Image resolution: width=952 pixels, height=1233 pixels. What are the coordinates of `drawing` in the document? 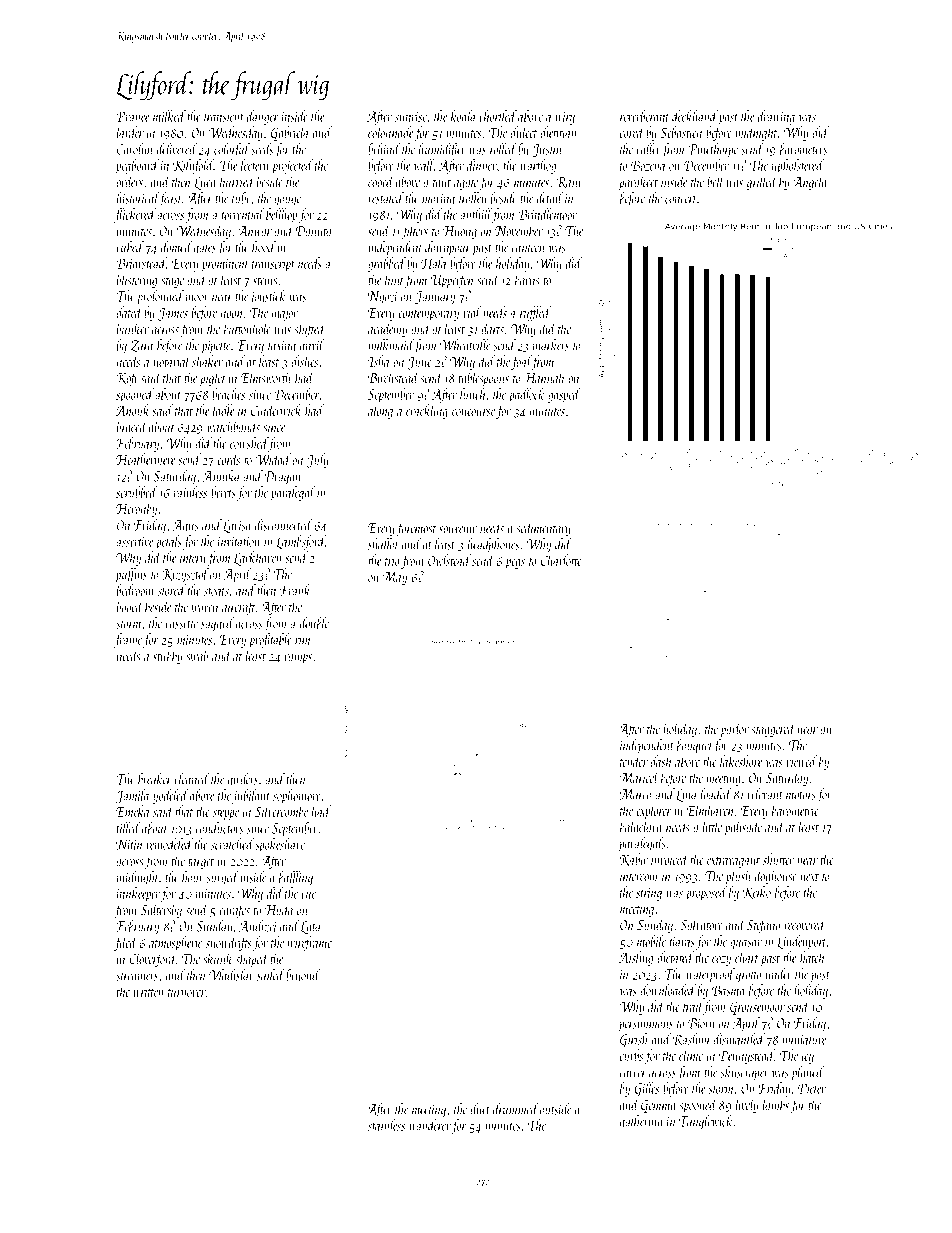 It's located at (776, 117).
